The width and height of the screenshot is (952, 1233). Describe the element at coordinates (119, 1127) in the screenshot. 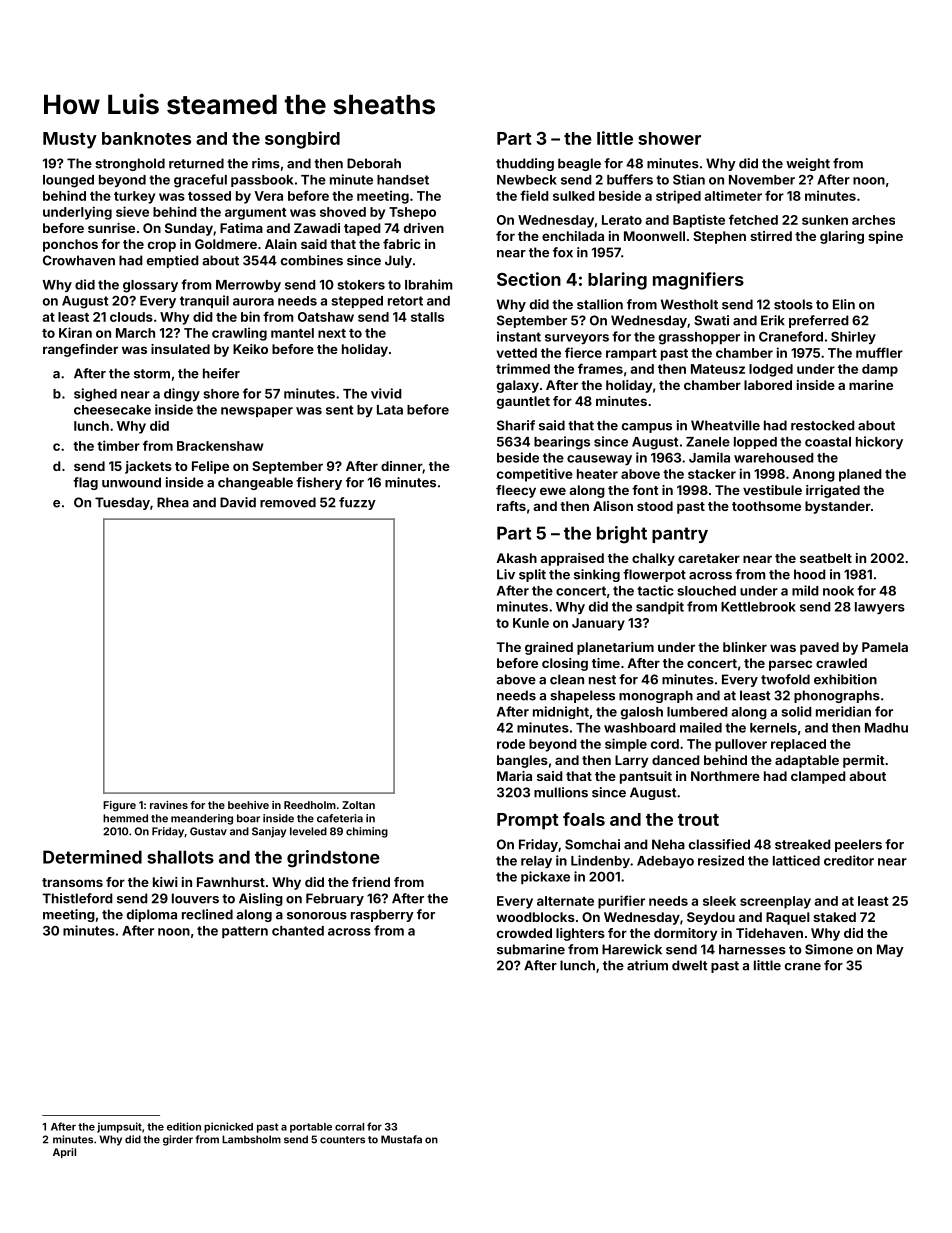

I see `jumpsuit` at that location.
